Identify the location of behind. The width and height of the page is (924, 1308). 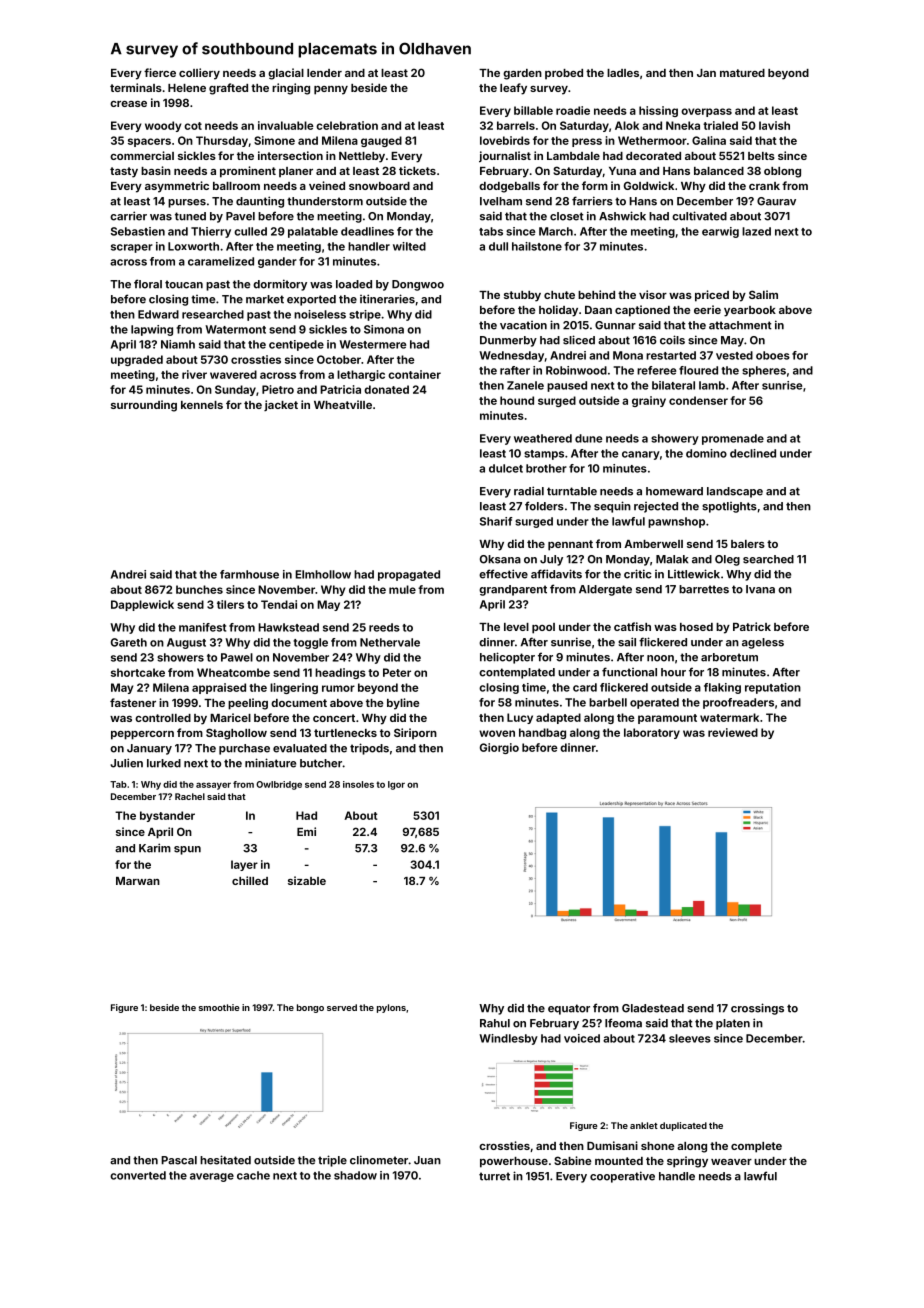
(596, 294).
